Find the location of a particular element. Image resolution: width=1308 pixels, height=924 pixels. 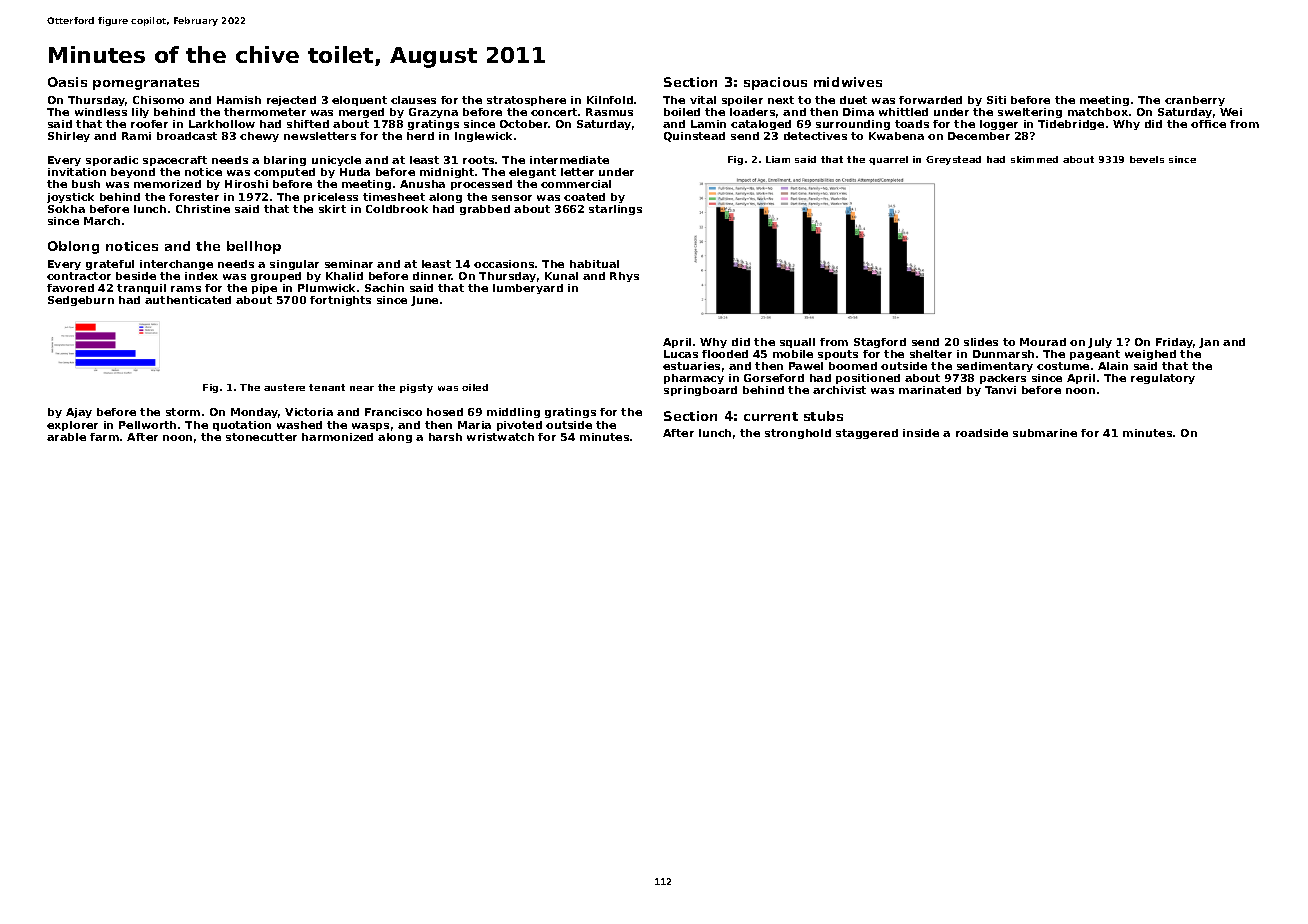

Ajay is located at coordinates (79, 413).
